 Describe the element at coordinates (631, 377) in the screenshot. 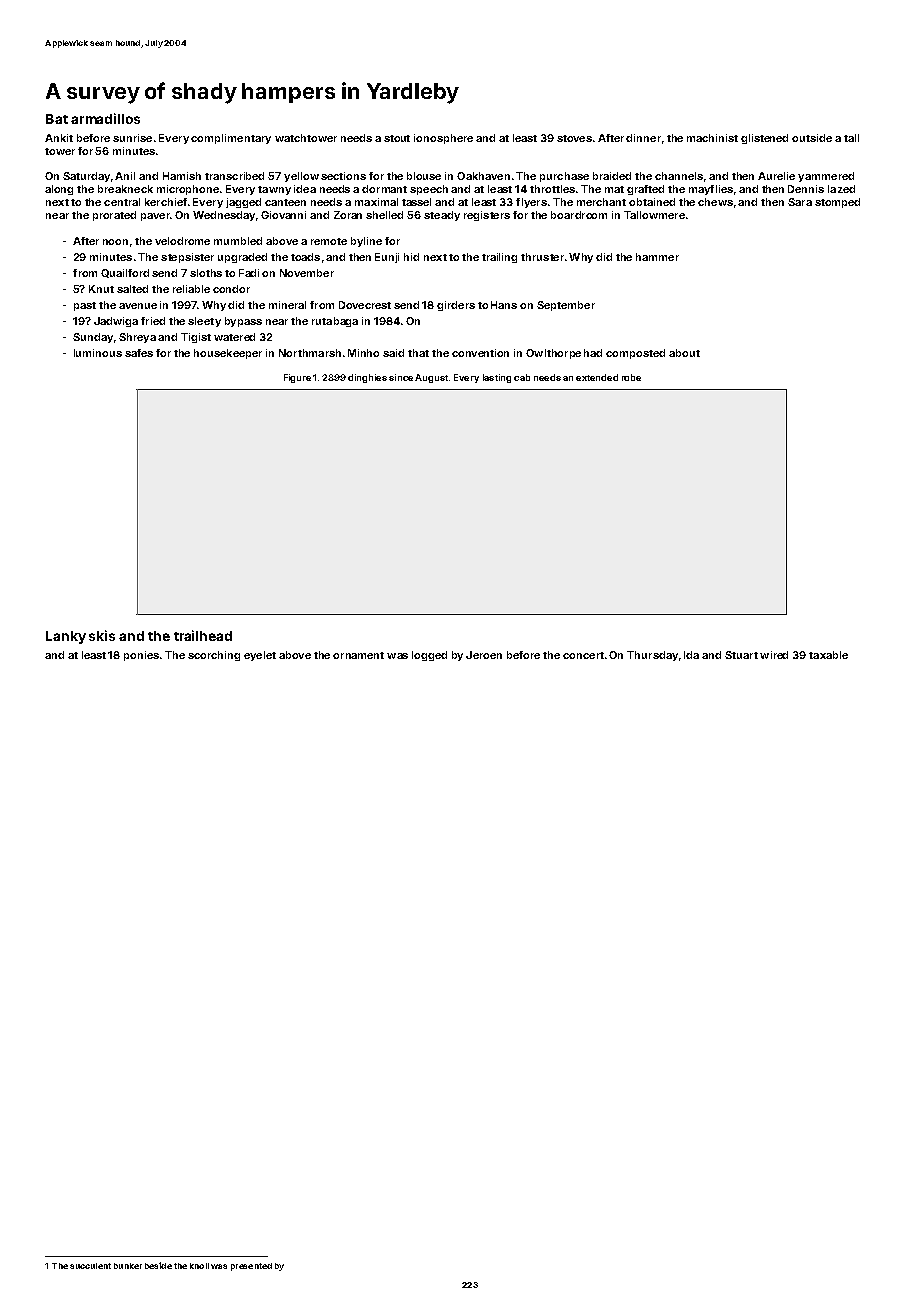

I see `robe` at that location.
